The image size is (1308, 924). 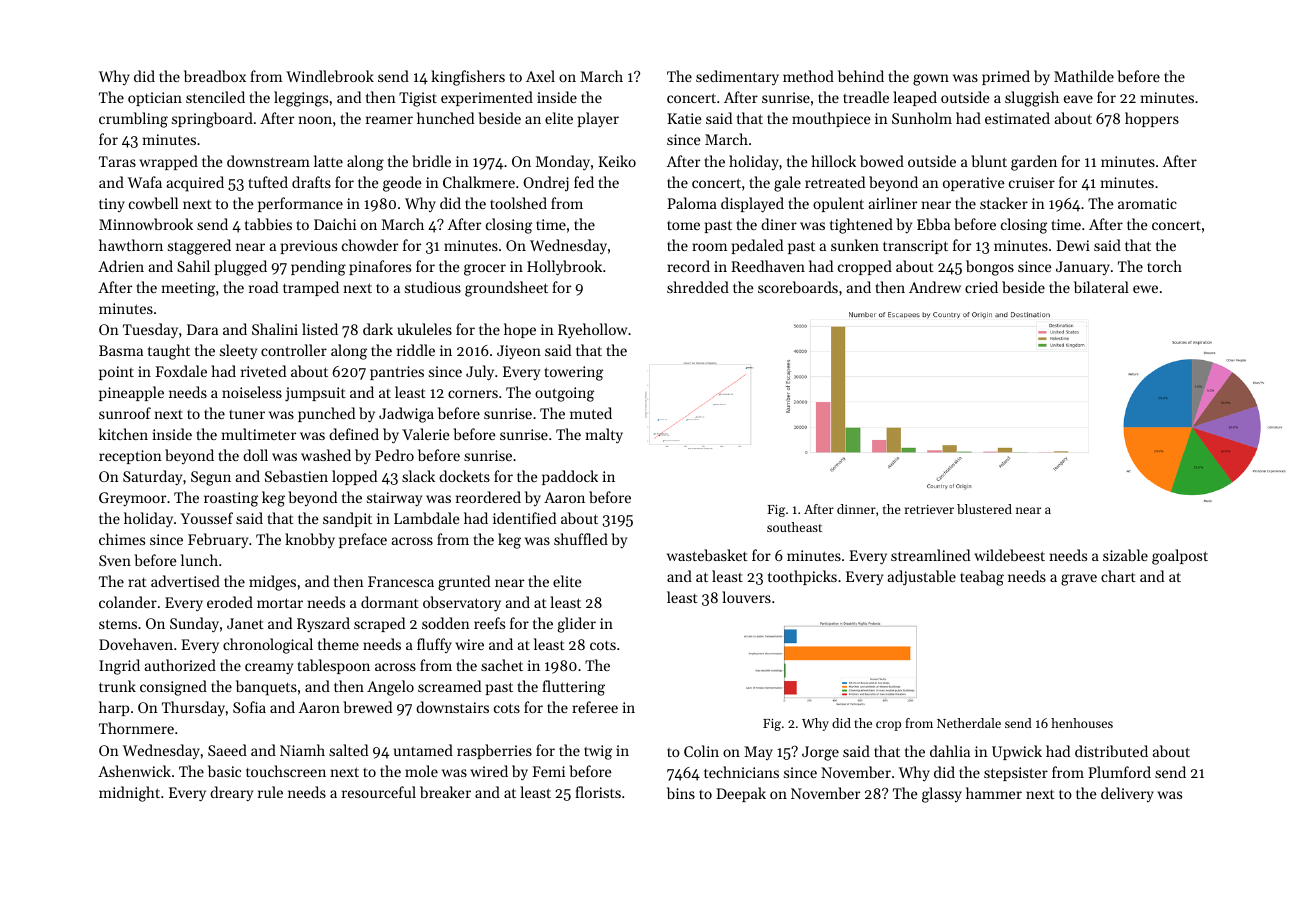 I want to click on dahlia, so click(x=950, y=751).
